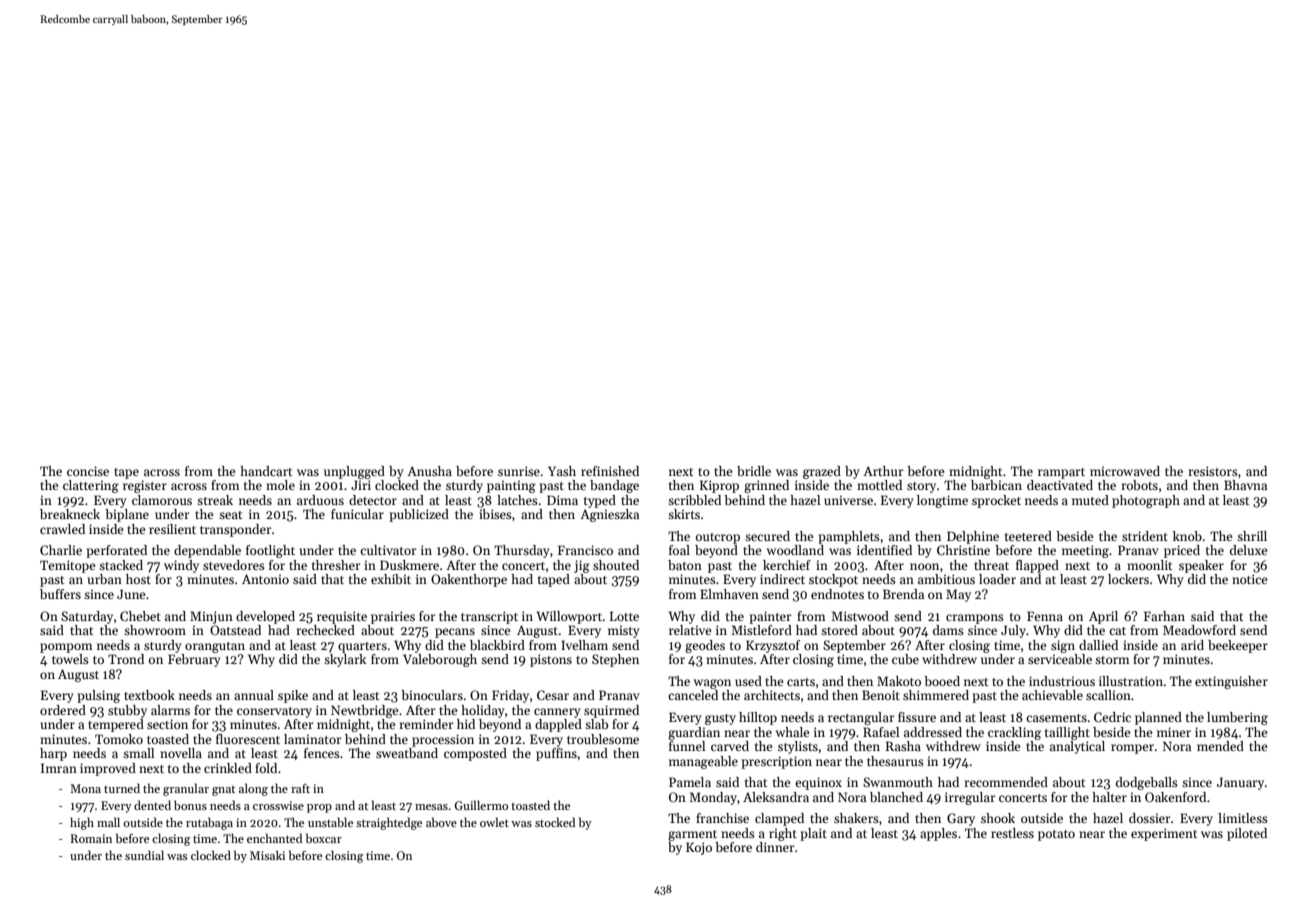 This screenshot has height=924, width=1308. What do you see at coordinates (1140, 485) in the screenshot?
I see `robots` at bounding box center [1140, 485].
